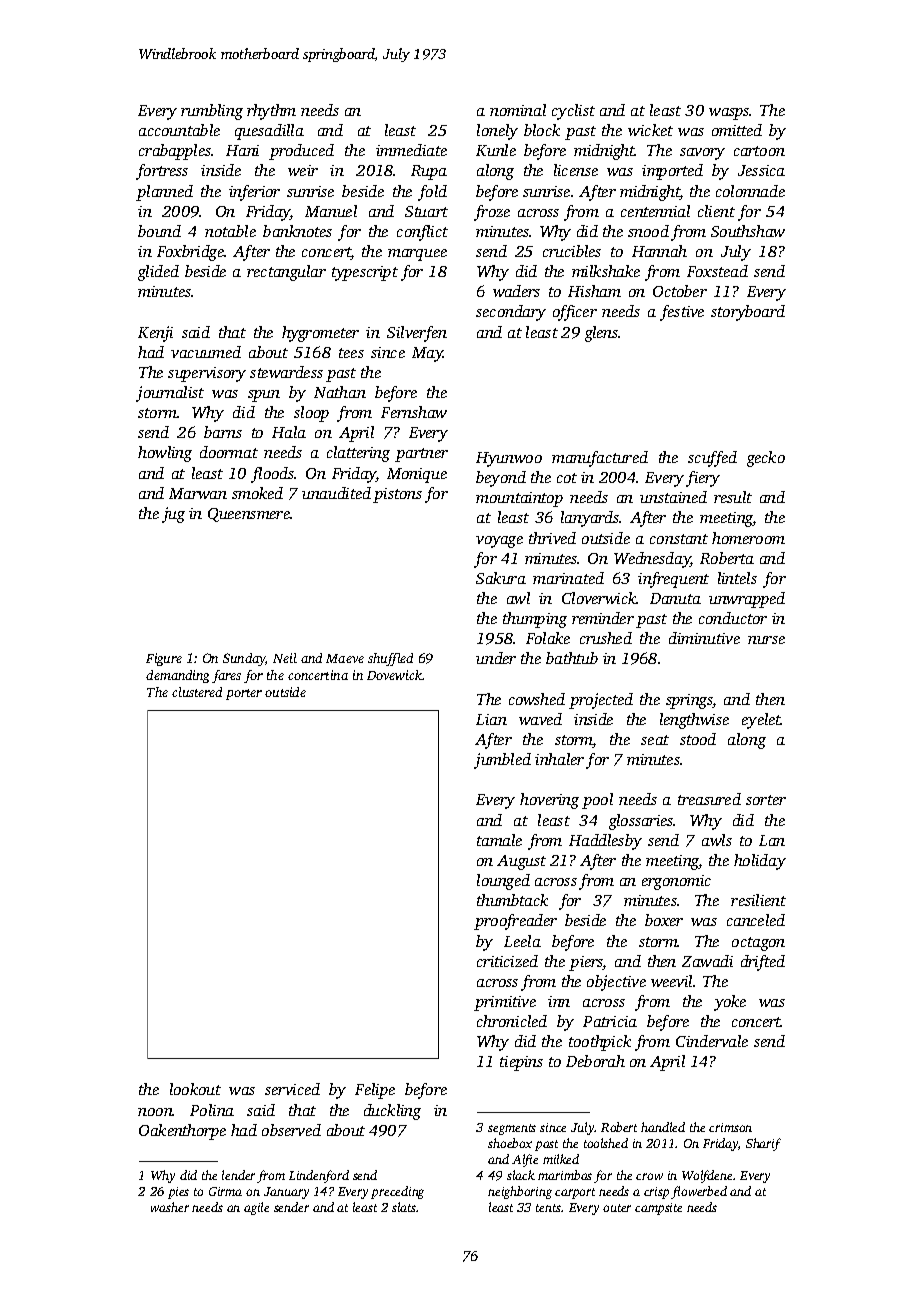 Image resolution: width=924 pixels, height=1311 pixels. What do you see at coordinates (206, 352) in the screenshot?
I see `vacuumed` at bounding box center [206, 352].
